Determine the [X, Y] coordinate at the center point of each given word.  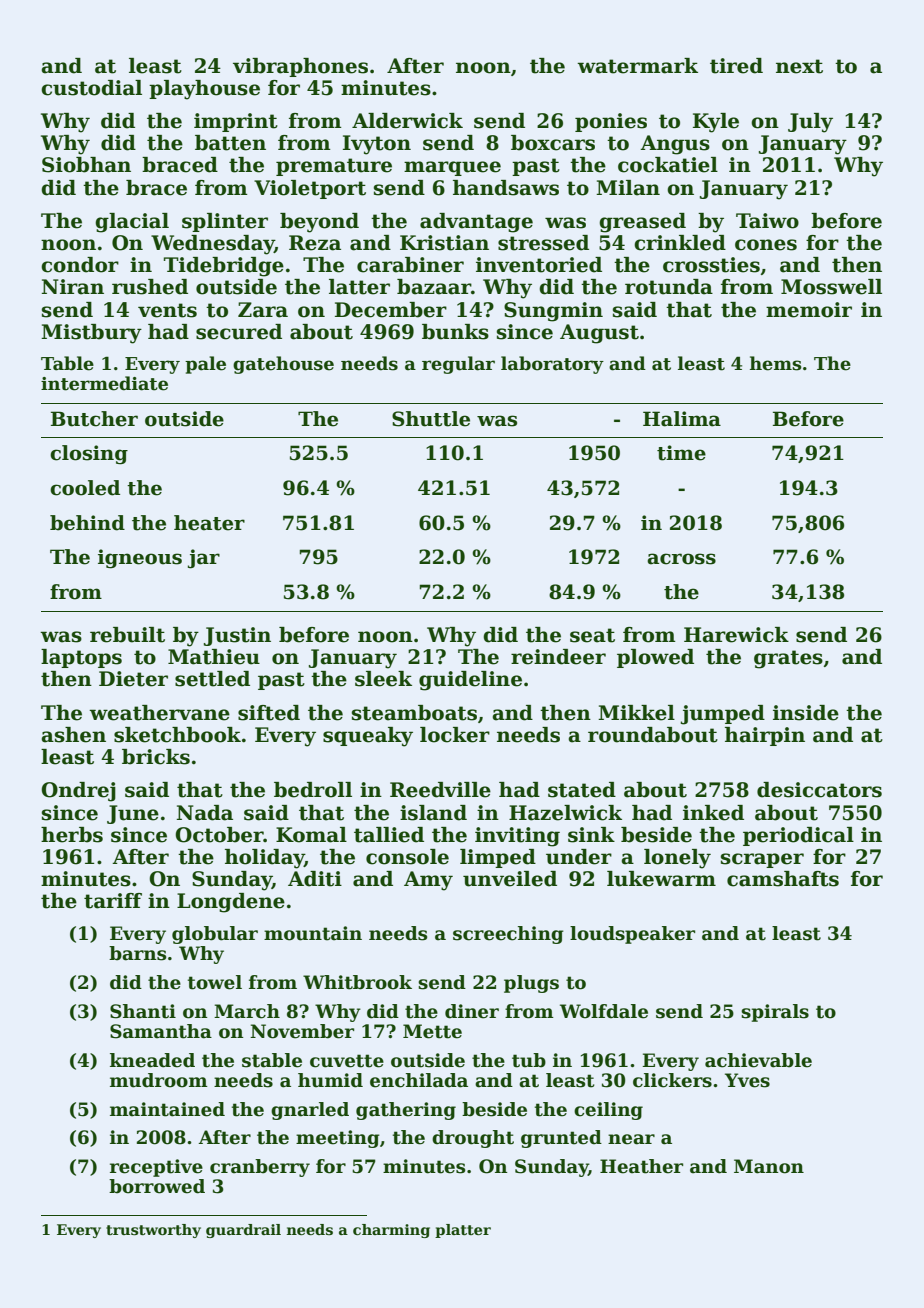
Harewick [736, 635]
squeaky [368, 737]
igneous [140, 559]
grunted [561, 1139]
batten [230, 143]
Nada [205, 813]
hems [776, 363]
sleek [383, 679]
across [681, 559]
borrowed [157, 1186]
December [391, 310]
